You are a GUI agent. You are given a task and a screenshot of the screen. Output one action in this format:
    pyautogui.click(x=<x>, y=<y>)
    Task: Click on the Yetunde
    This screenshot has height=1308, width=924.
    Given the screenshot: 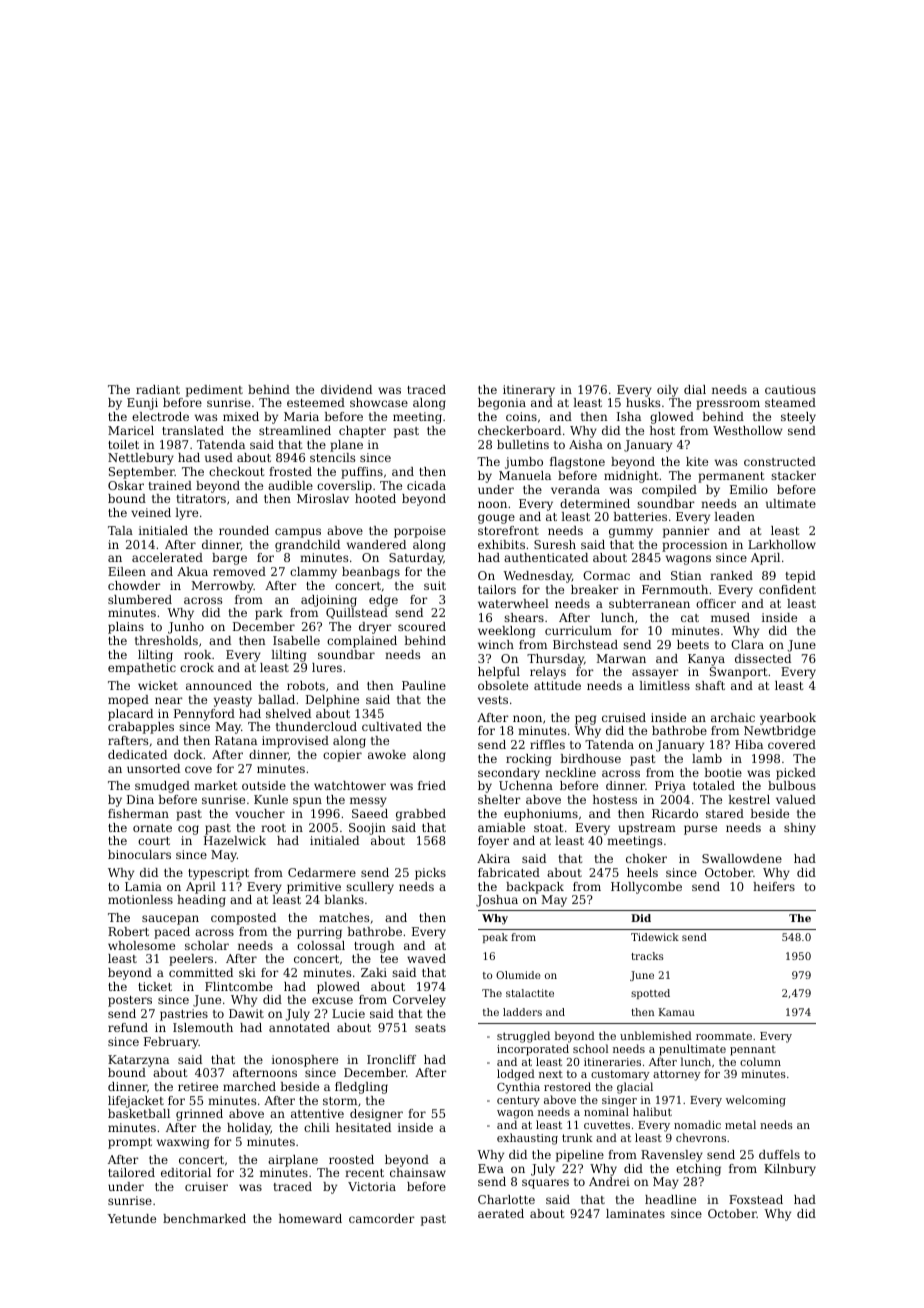 What is the action you would take?
    pyautogui.click(x=132, y=1218)
